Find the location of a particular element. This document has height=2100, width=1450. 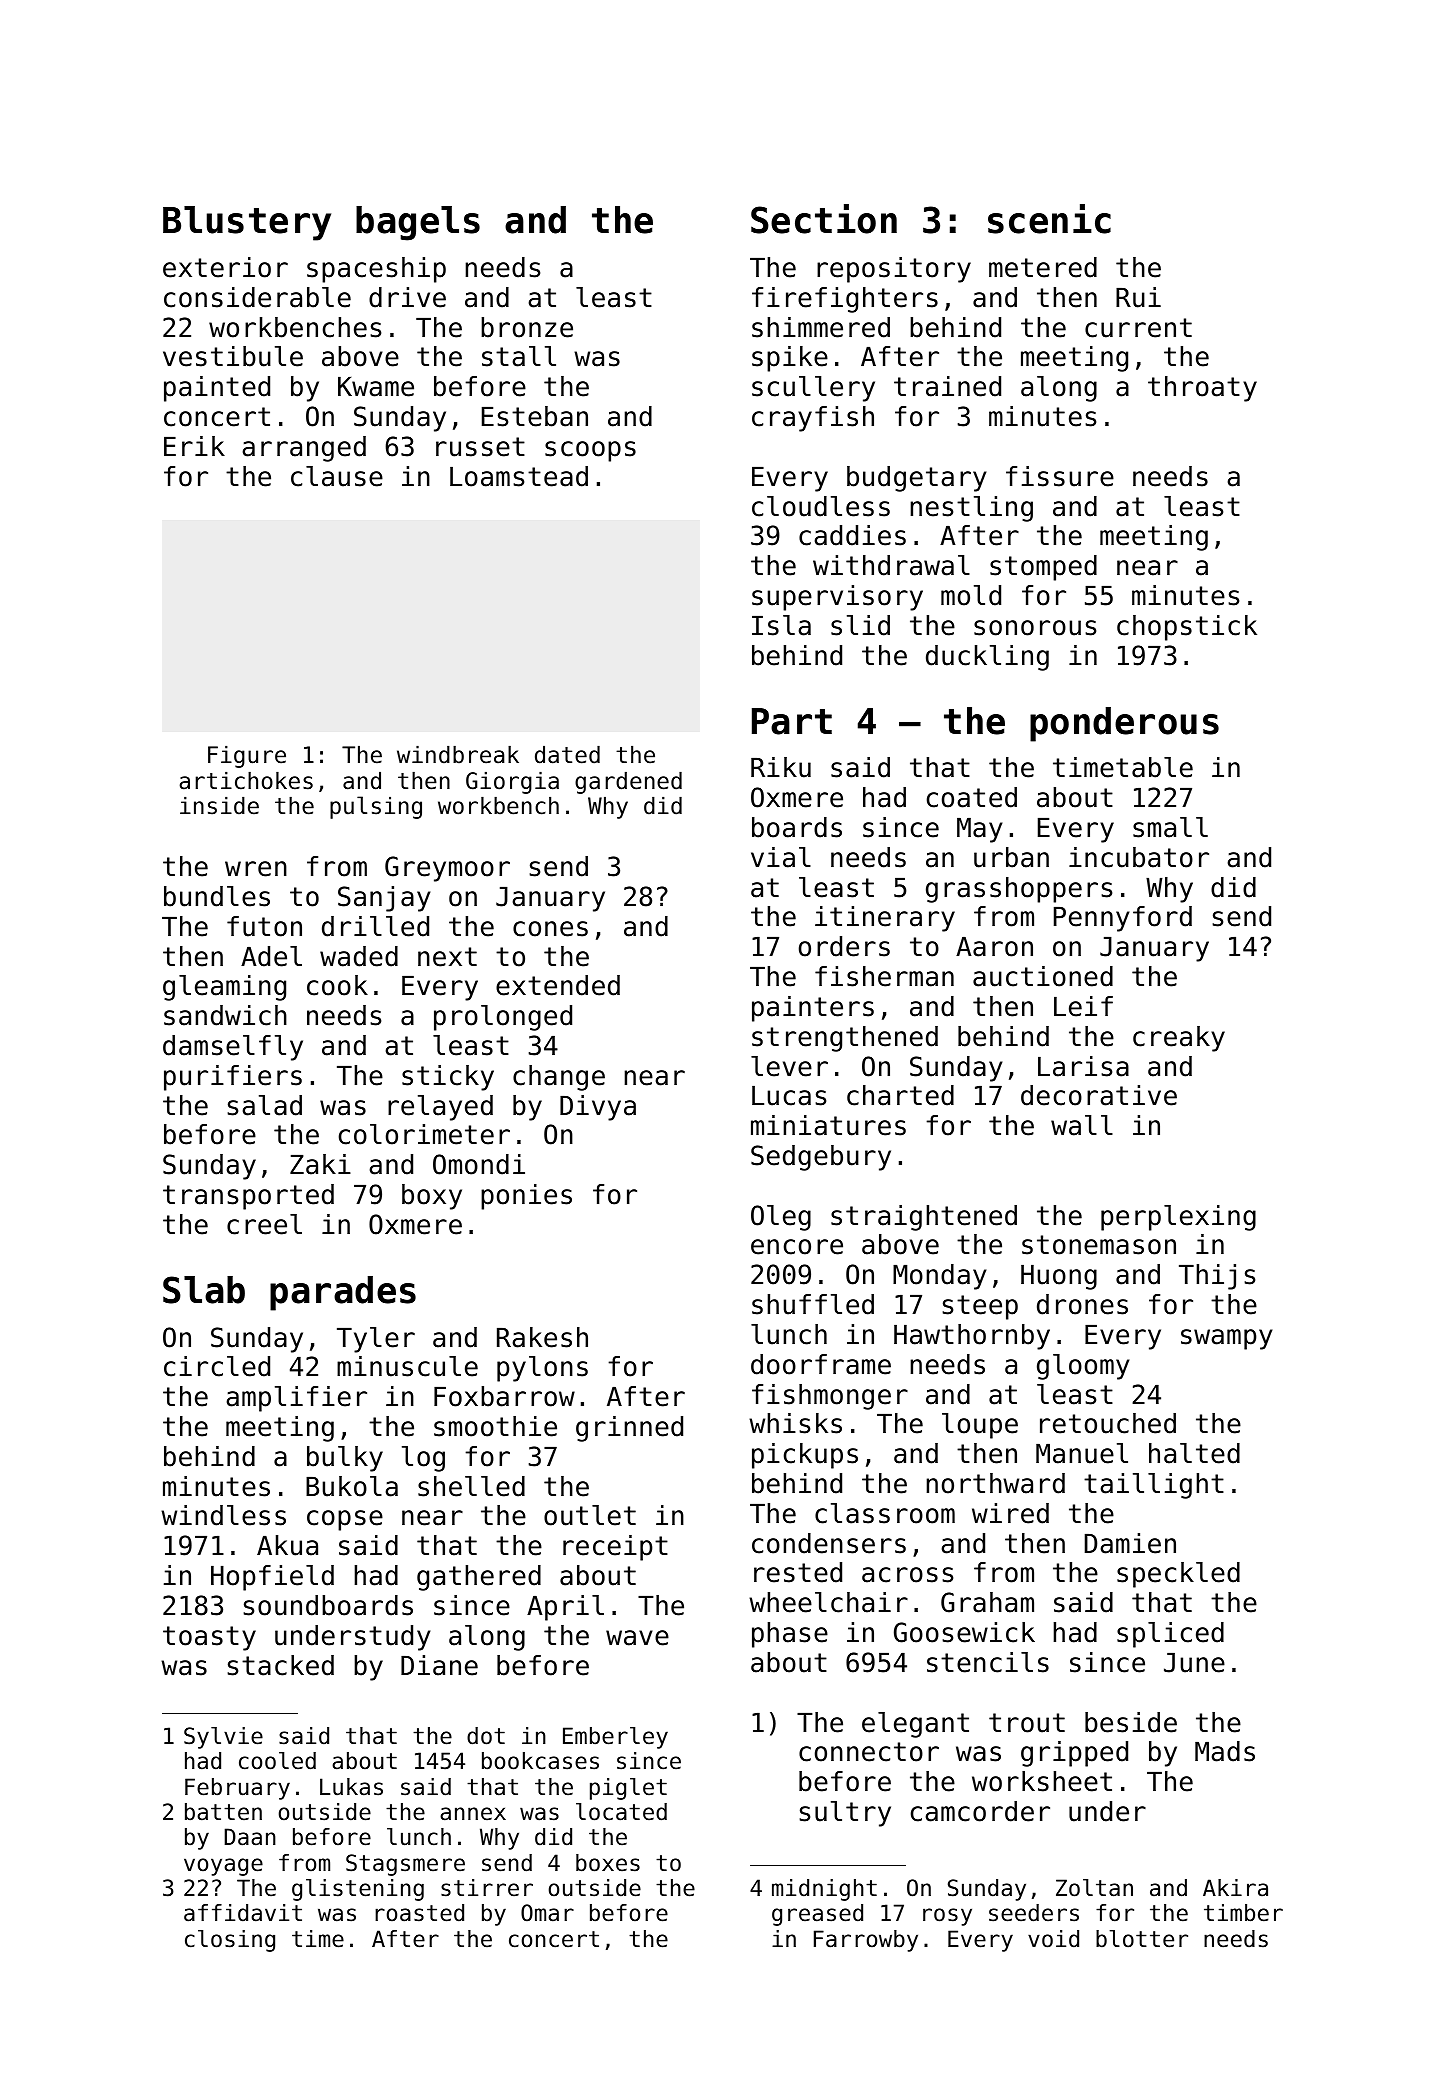

Slab is located at coordinates (204, 1290).
